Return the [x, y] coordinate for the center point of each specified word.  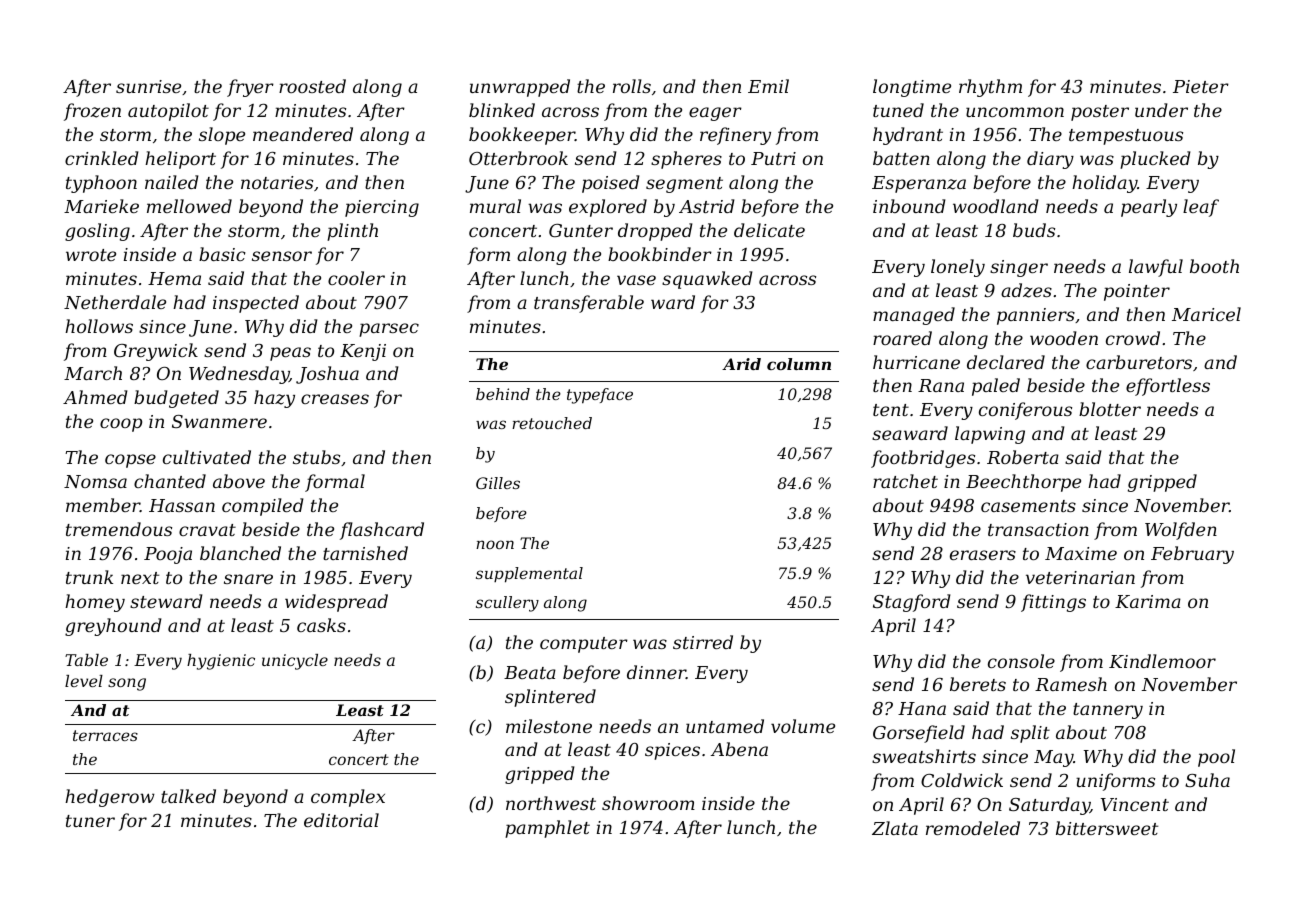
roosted [312, 86]
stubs [316, 457]
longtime [912, 88]
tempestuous [1126, 137]
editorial [341, 820]
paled [996, 387]
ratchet [905, 481]
